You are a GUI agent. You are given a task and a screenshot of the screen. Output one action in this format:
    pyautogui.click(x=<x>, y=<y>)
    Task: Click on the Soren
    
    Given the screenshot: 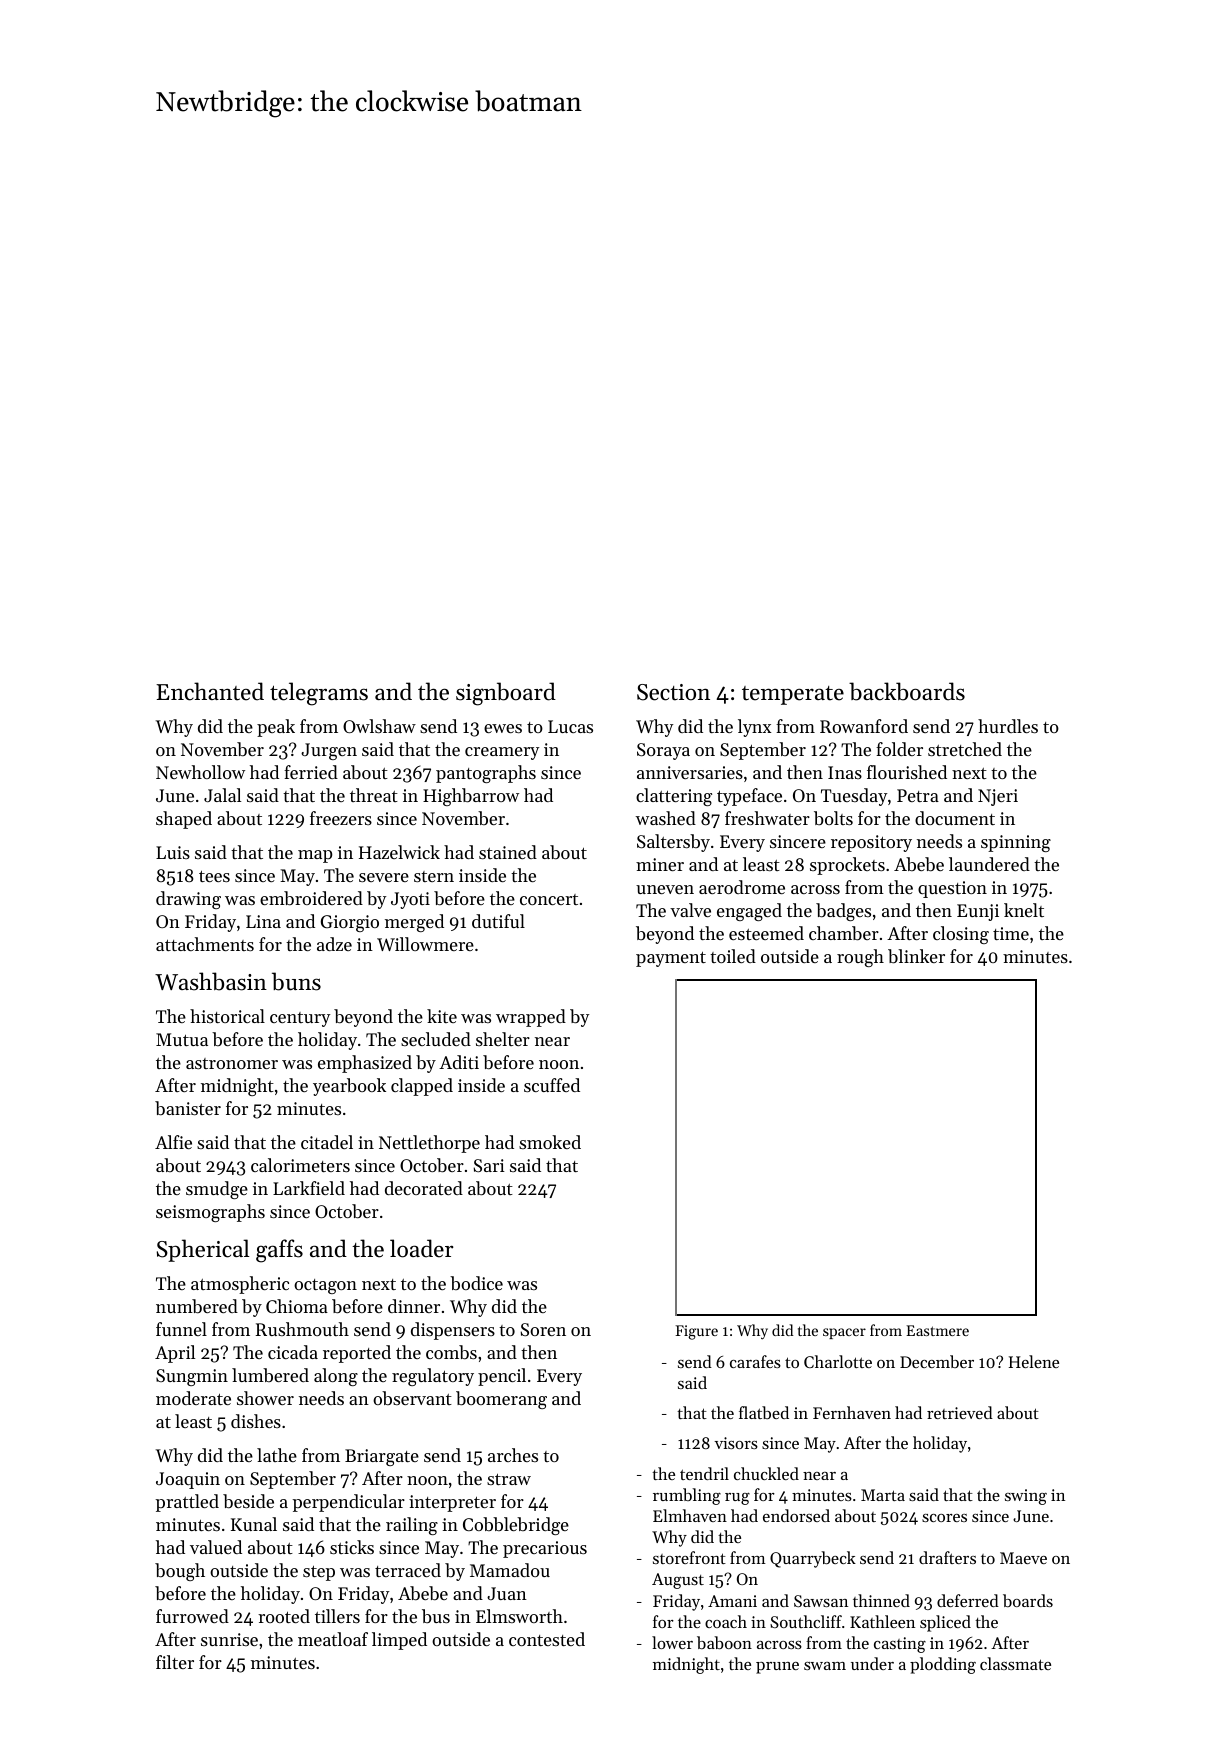 What is the action you would take?
    pyautogui.click(x=543, y=1329)
